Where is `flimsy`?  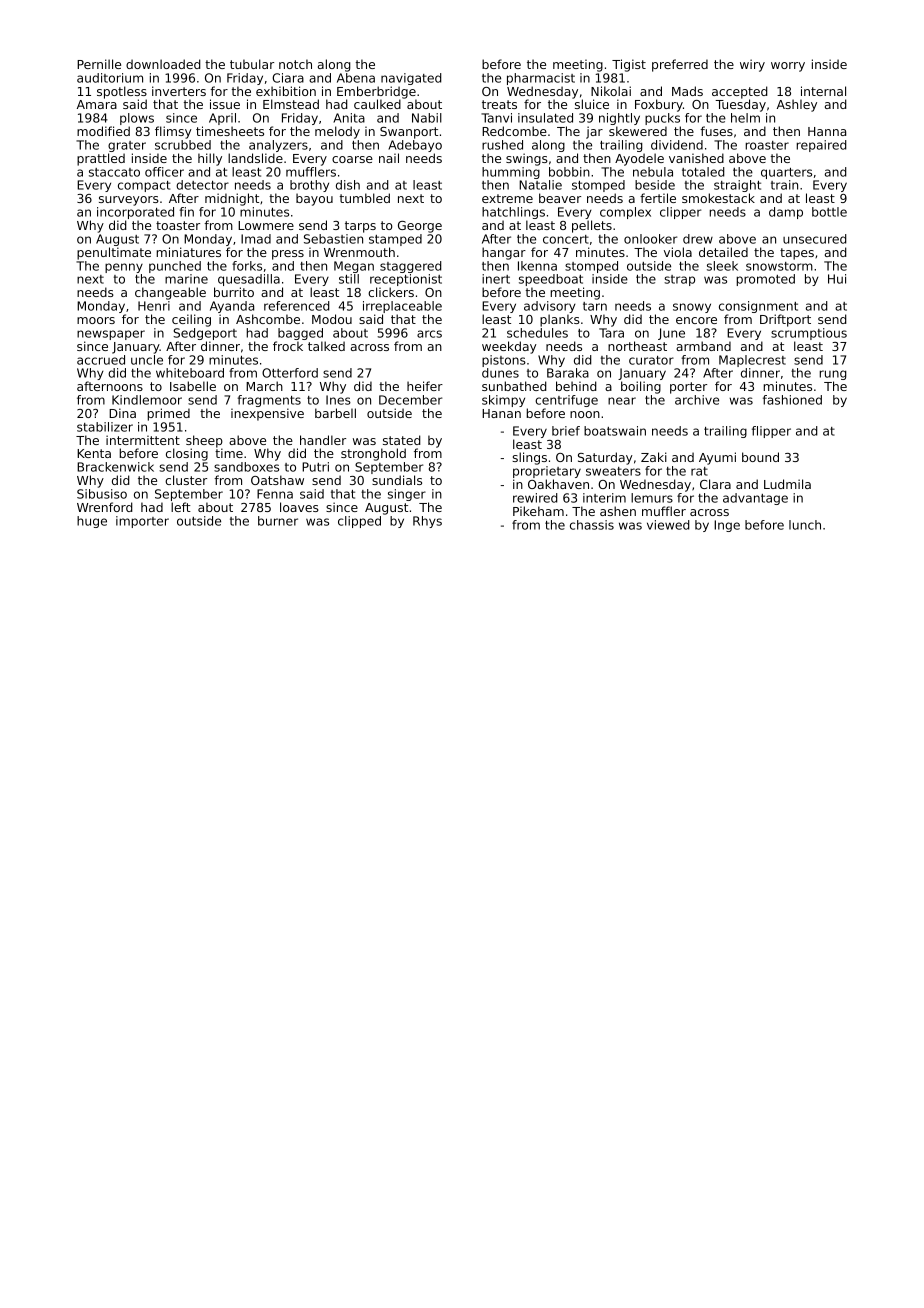 flimsy is located at coordinates (173, 132).
